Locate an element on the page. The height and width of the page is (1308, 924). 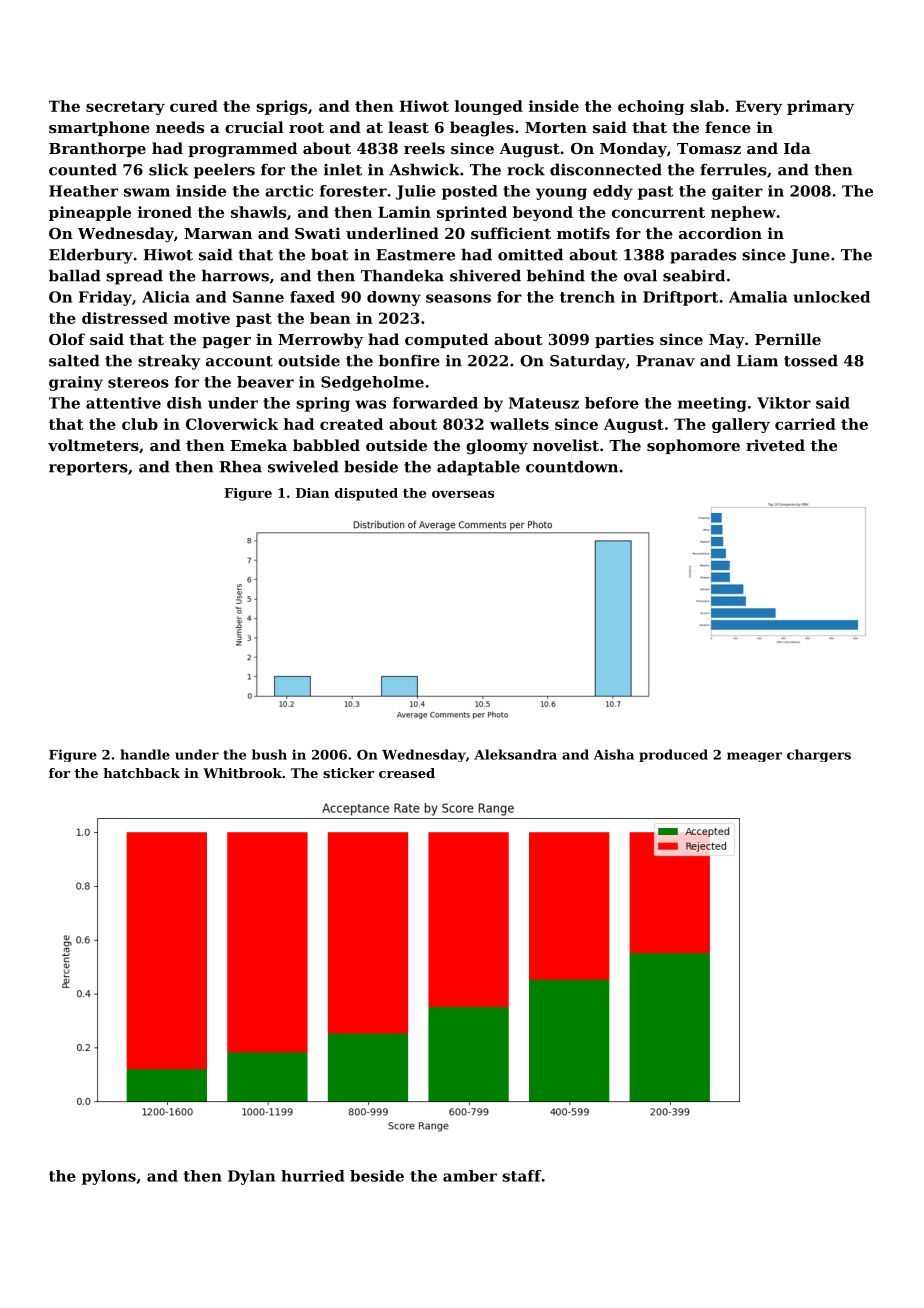
primary is located at coordinates (820, 107).
